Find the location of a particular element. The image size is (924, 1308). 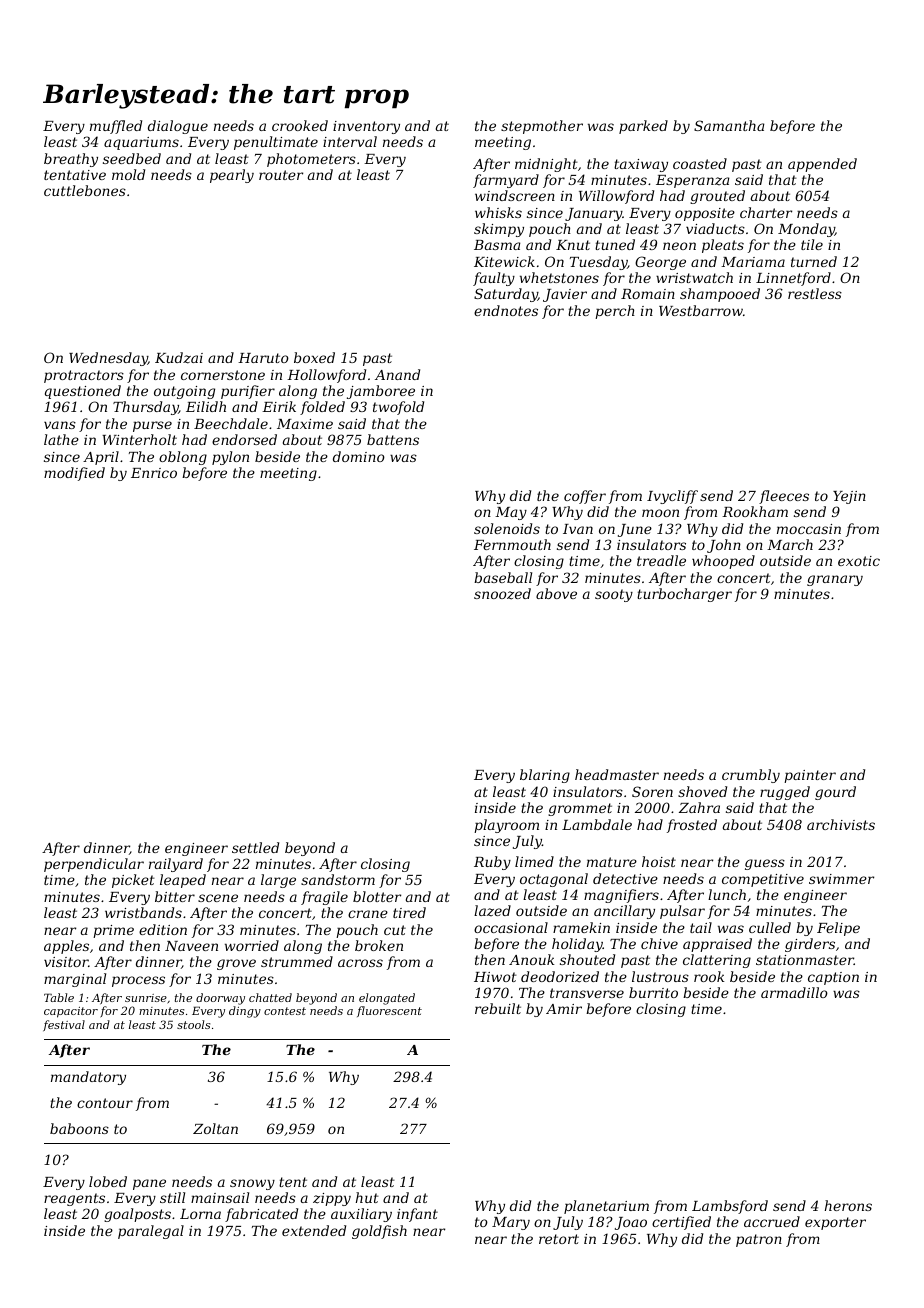

May is located at coordinates (511, 513).
